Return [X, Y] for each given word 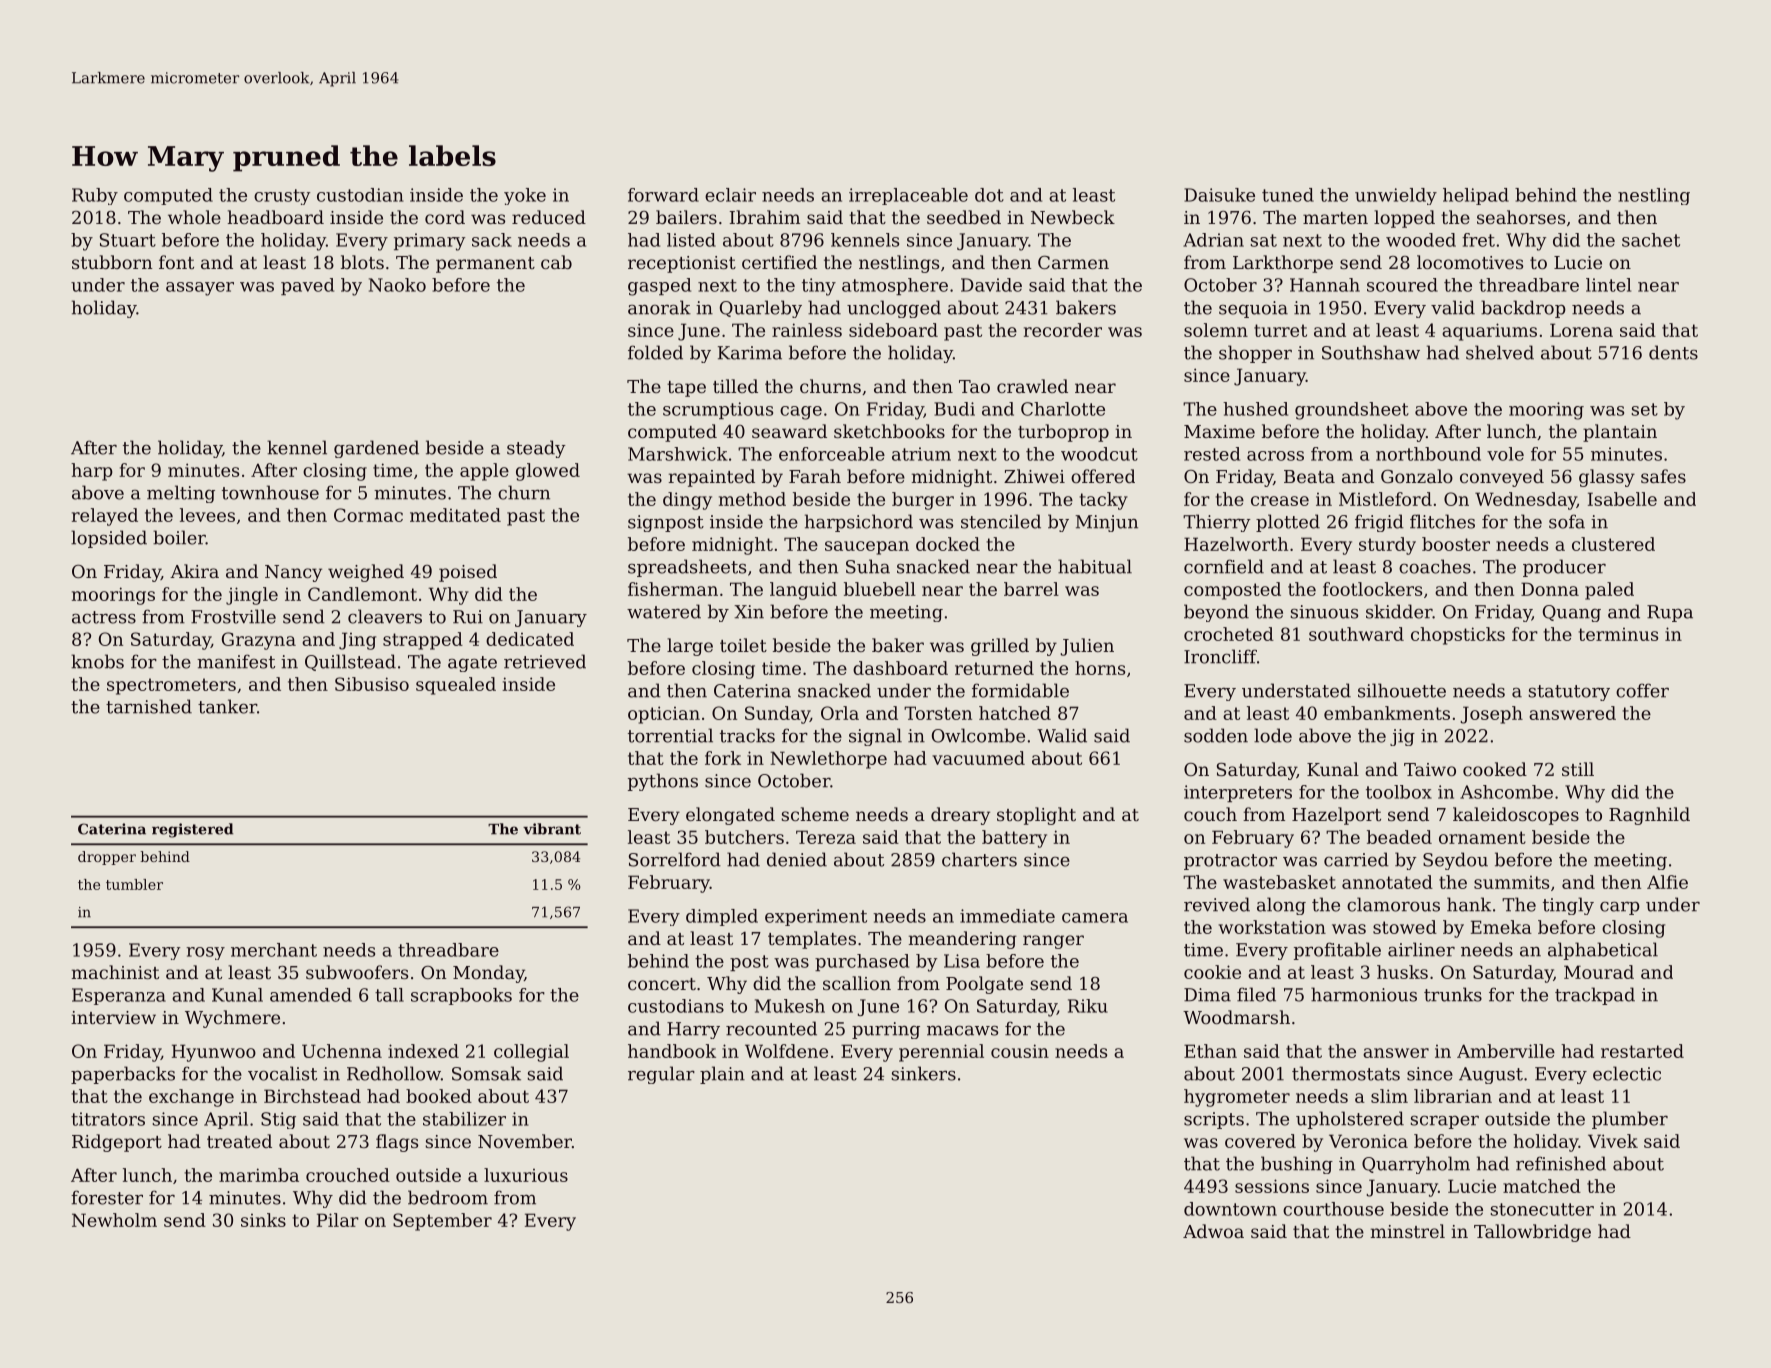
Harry [693, 1030]
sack [492, 240]
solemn [1216, 330]
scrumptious [718, 410]
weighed [366, 573]
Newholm [114, 1220]
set [1645, 409]
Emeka [1501, 927]
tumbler [134, 884]
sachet [1651, 240]
